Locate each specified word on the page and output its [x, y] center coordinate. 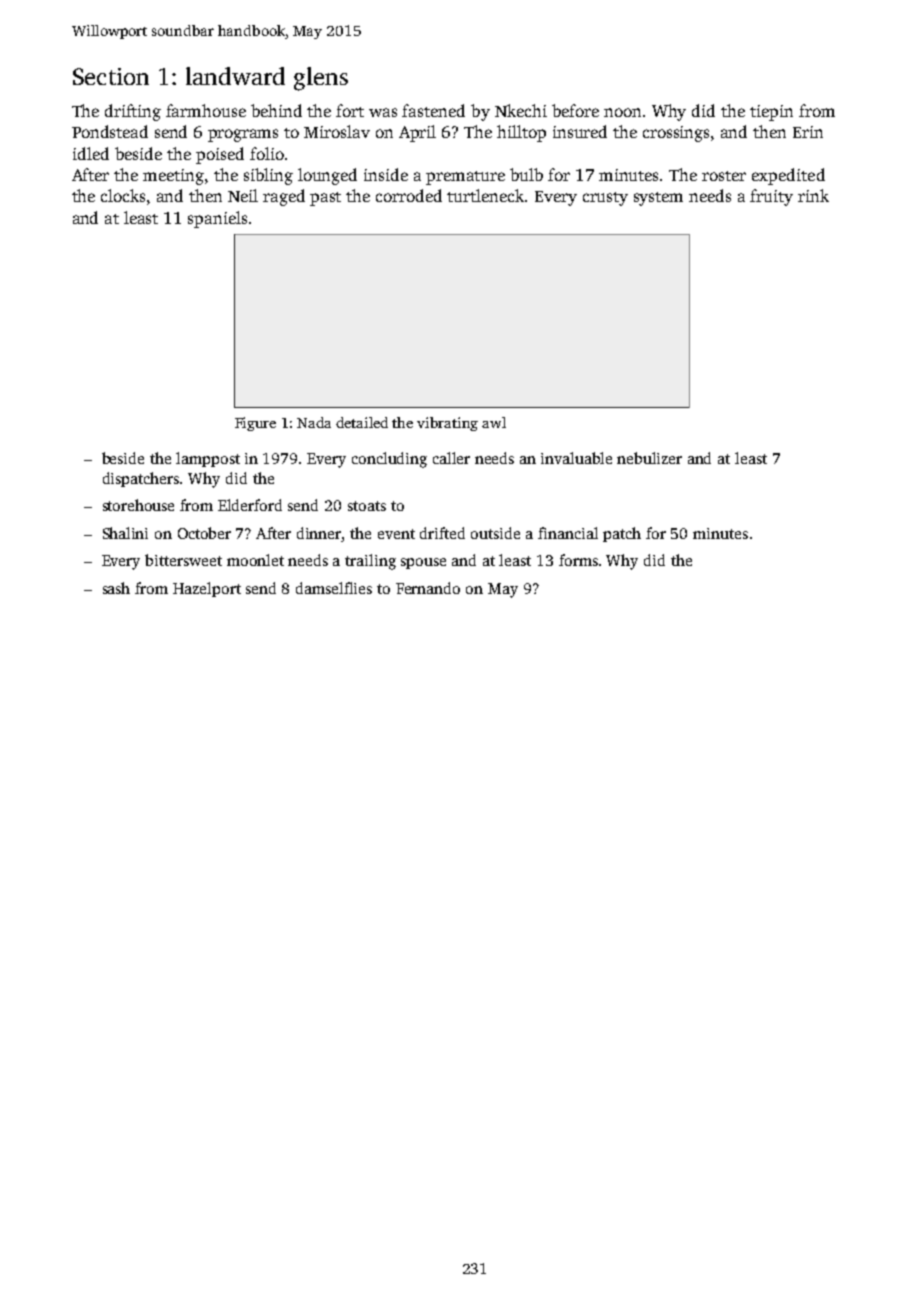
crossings [676, 134]
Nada [314, 422]
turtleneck [485, 195]
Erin [808, 132]
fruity [771, 197]
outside [495, 533]
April [417, 133]
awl [494, 422]
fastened [433, 110]
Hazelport [207, 589]
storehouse [138, 505]
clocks [123, 195]
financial [568, 533]
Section [111, 76]
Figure [255, 424]
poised [220, 155]
